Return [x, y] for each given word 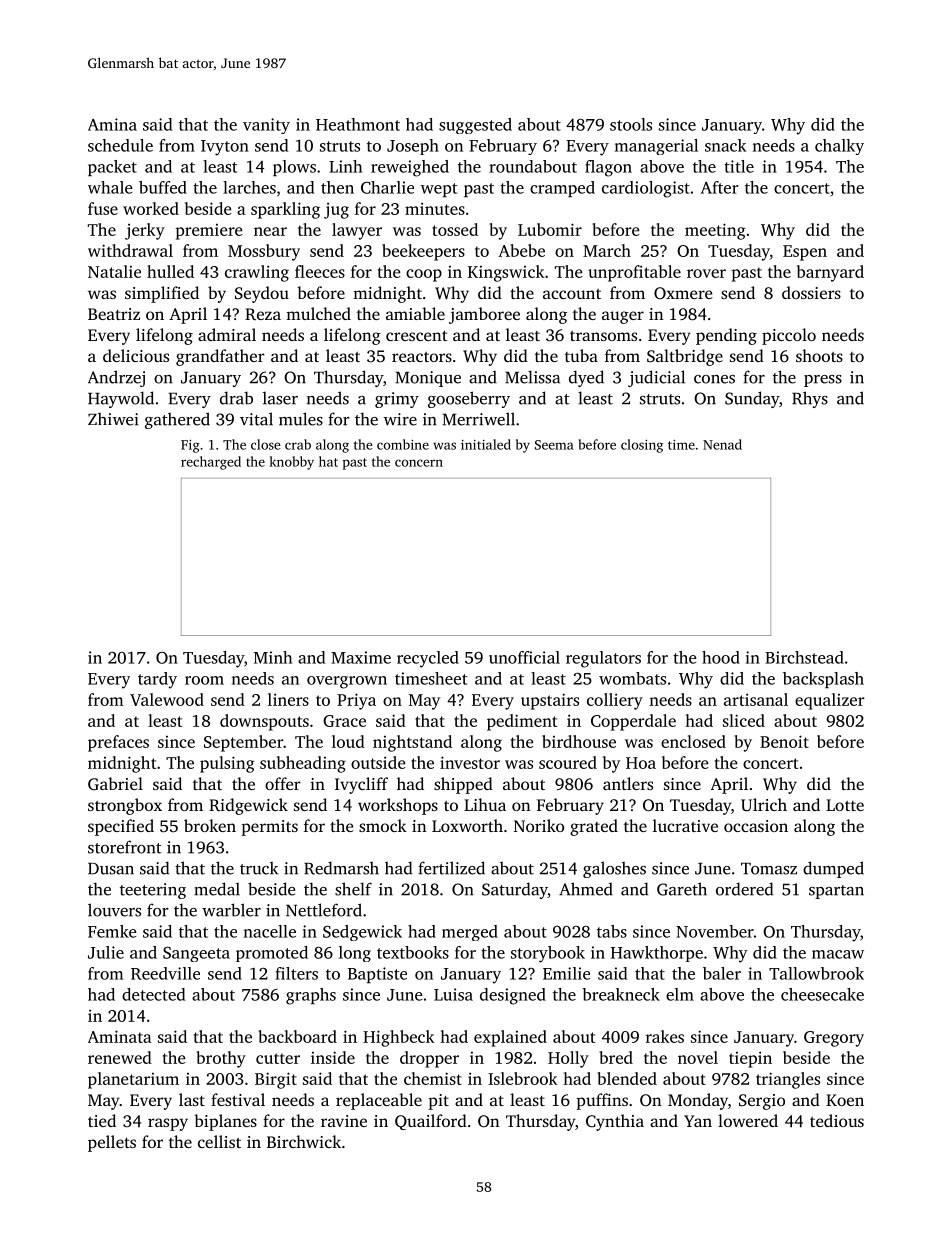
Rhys [810, 399]
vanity [266, 126]
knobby [292, 463]
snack [725, 145]
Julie [106, 952]
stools [631, 124]
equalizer [830, 701]
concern [419, 463]
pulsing [227, 764]
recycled [428, 659]
